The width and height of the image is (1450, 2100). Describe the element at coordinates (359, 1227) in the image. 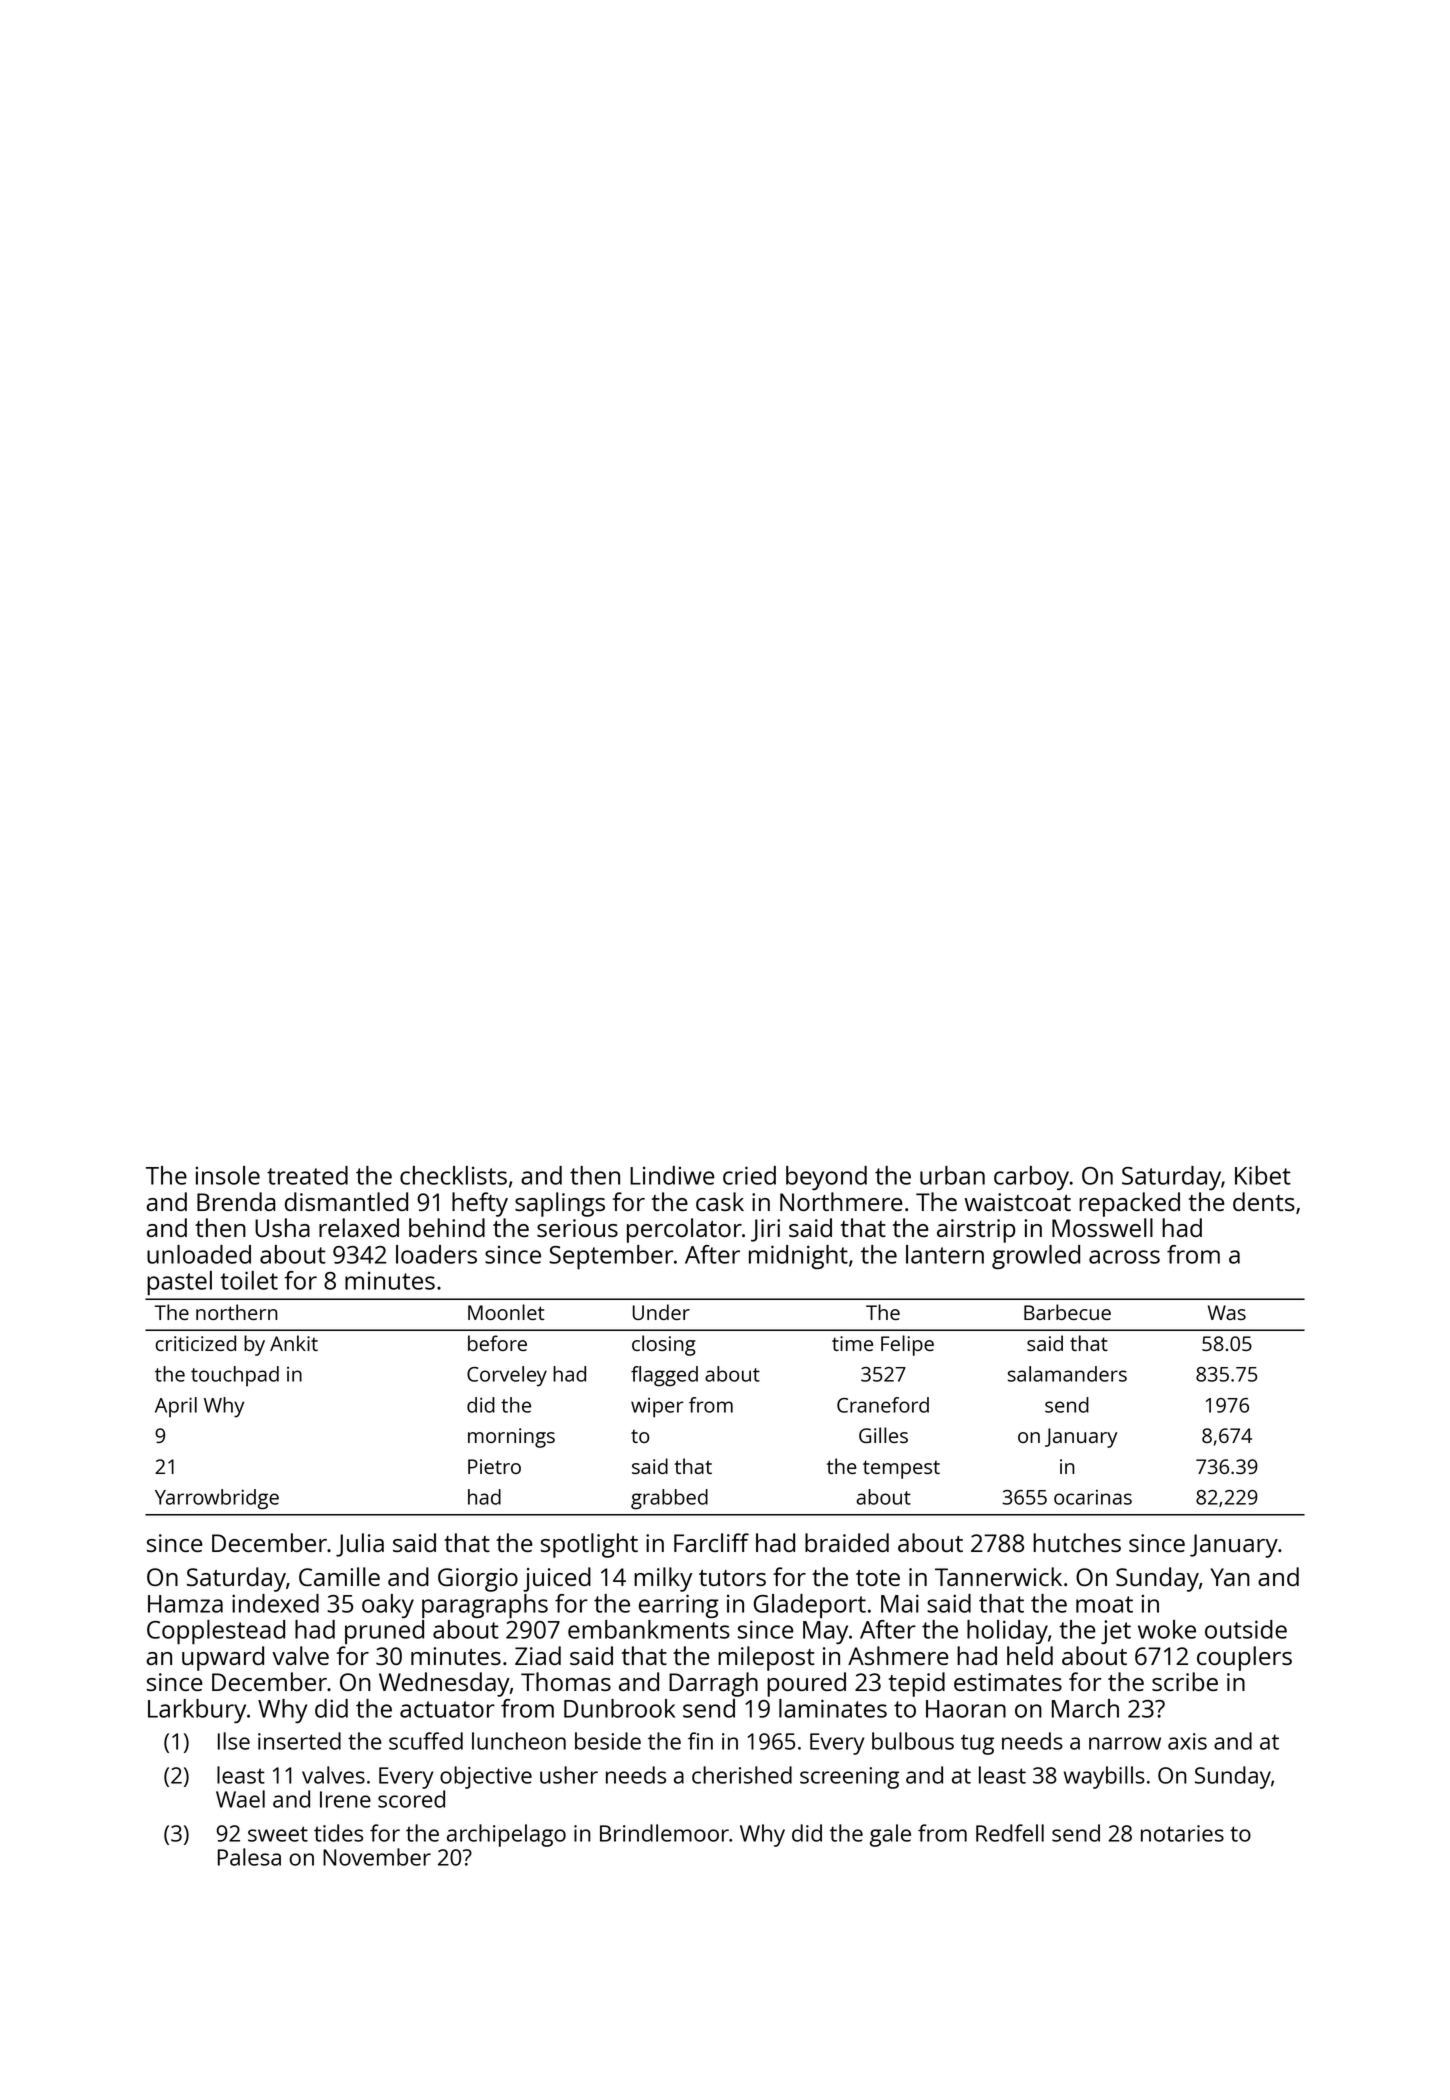

I see `relaxed` at that location.
